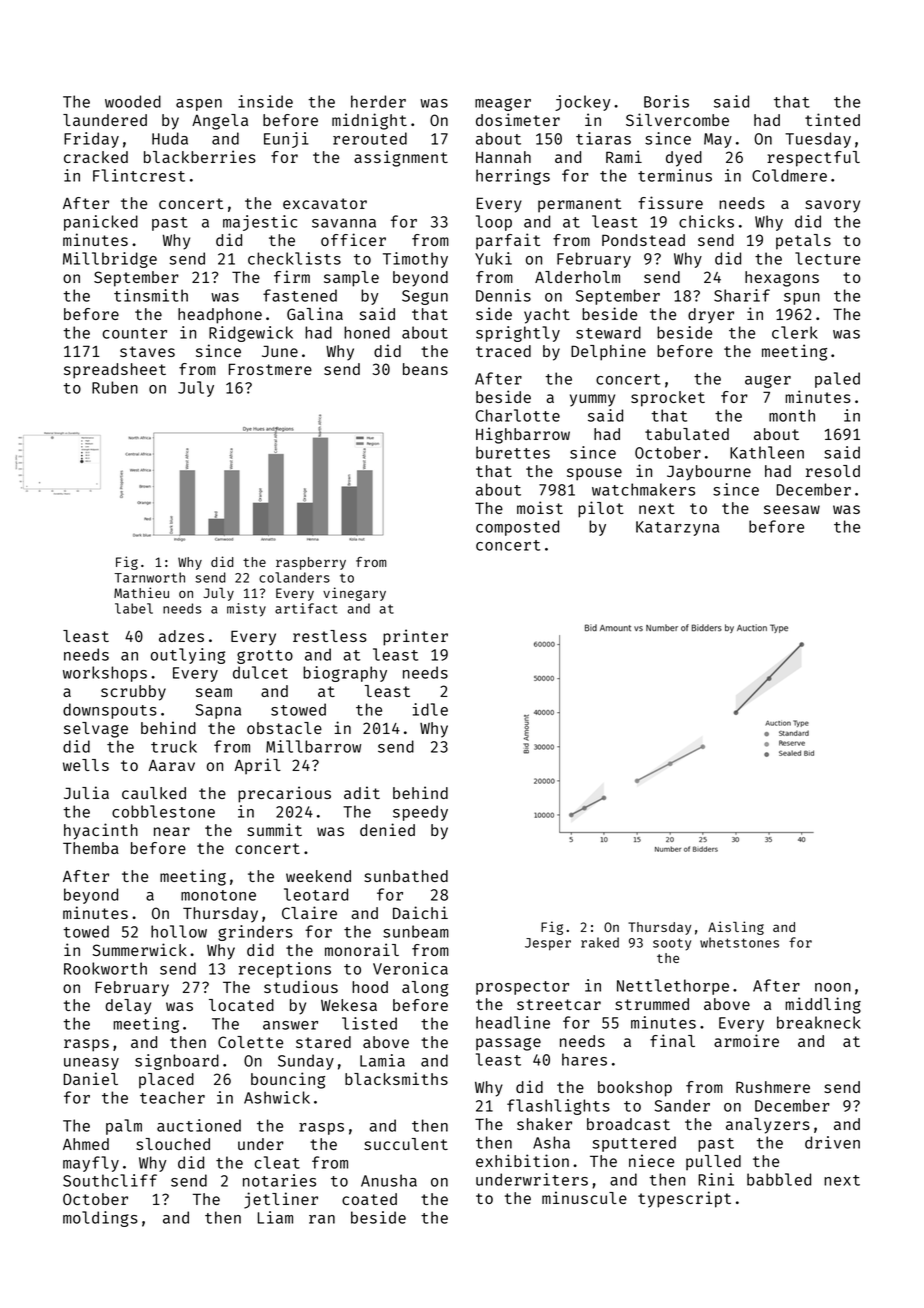 Image resolution: width=924 pixels, height=1308 pixels. I want to click on dryer, so click(711, 316).
